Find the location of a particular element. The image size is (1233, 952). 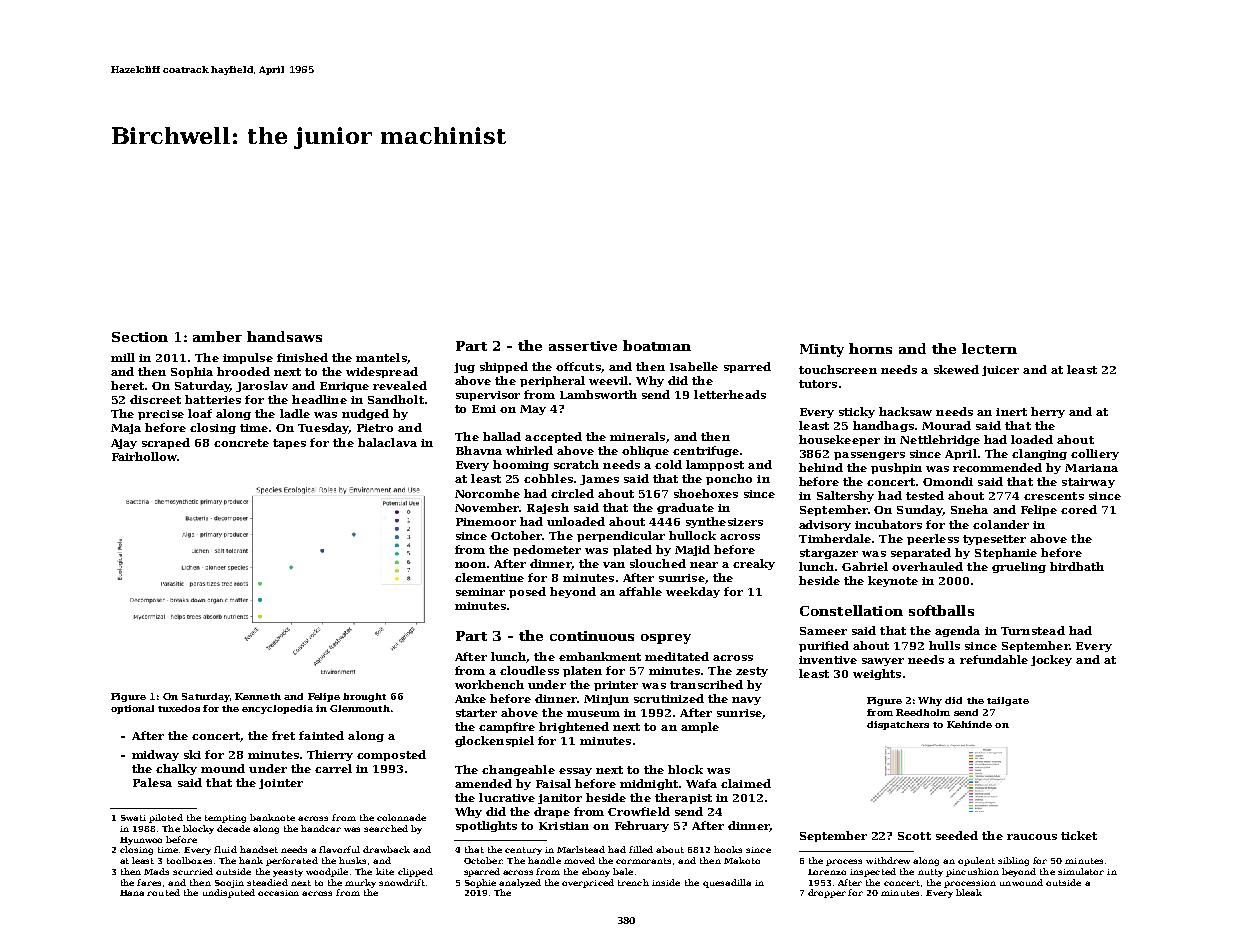

mantels is located at coordinates (381, 357).
